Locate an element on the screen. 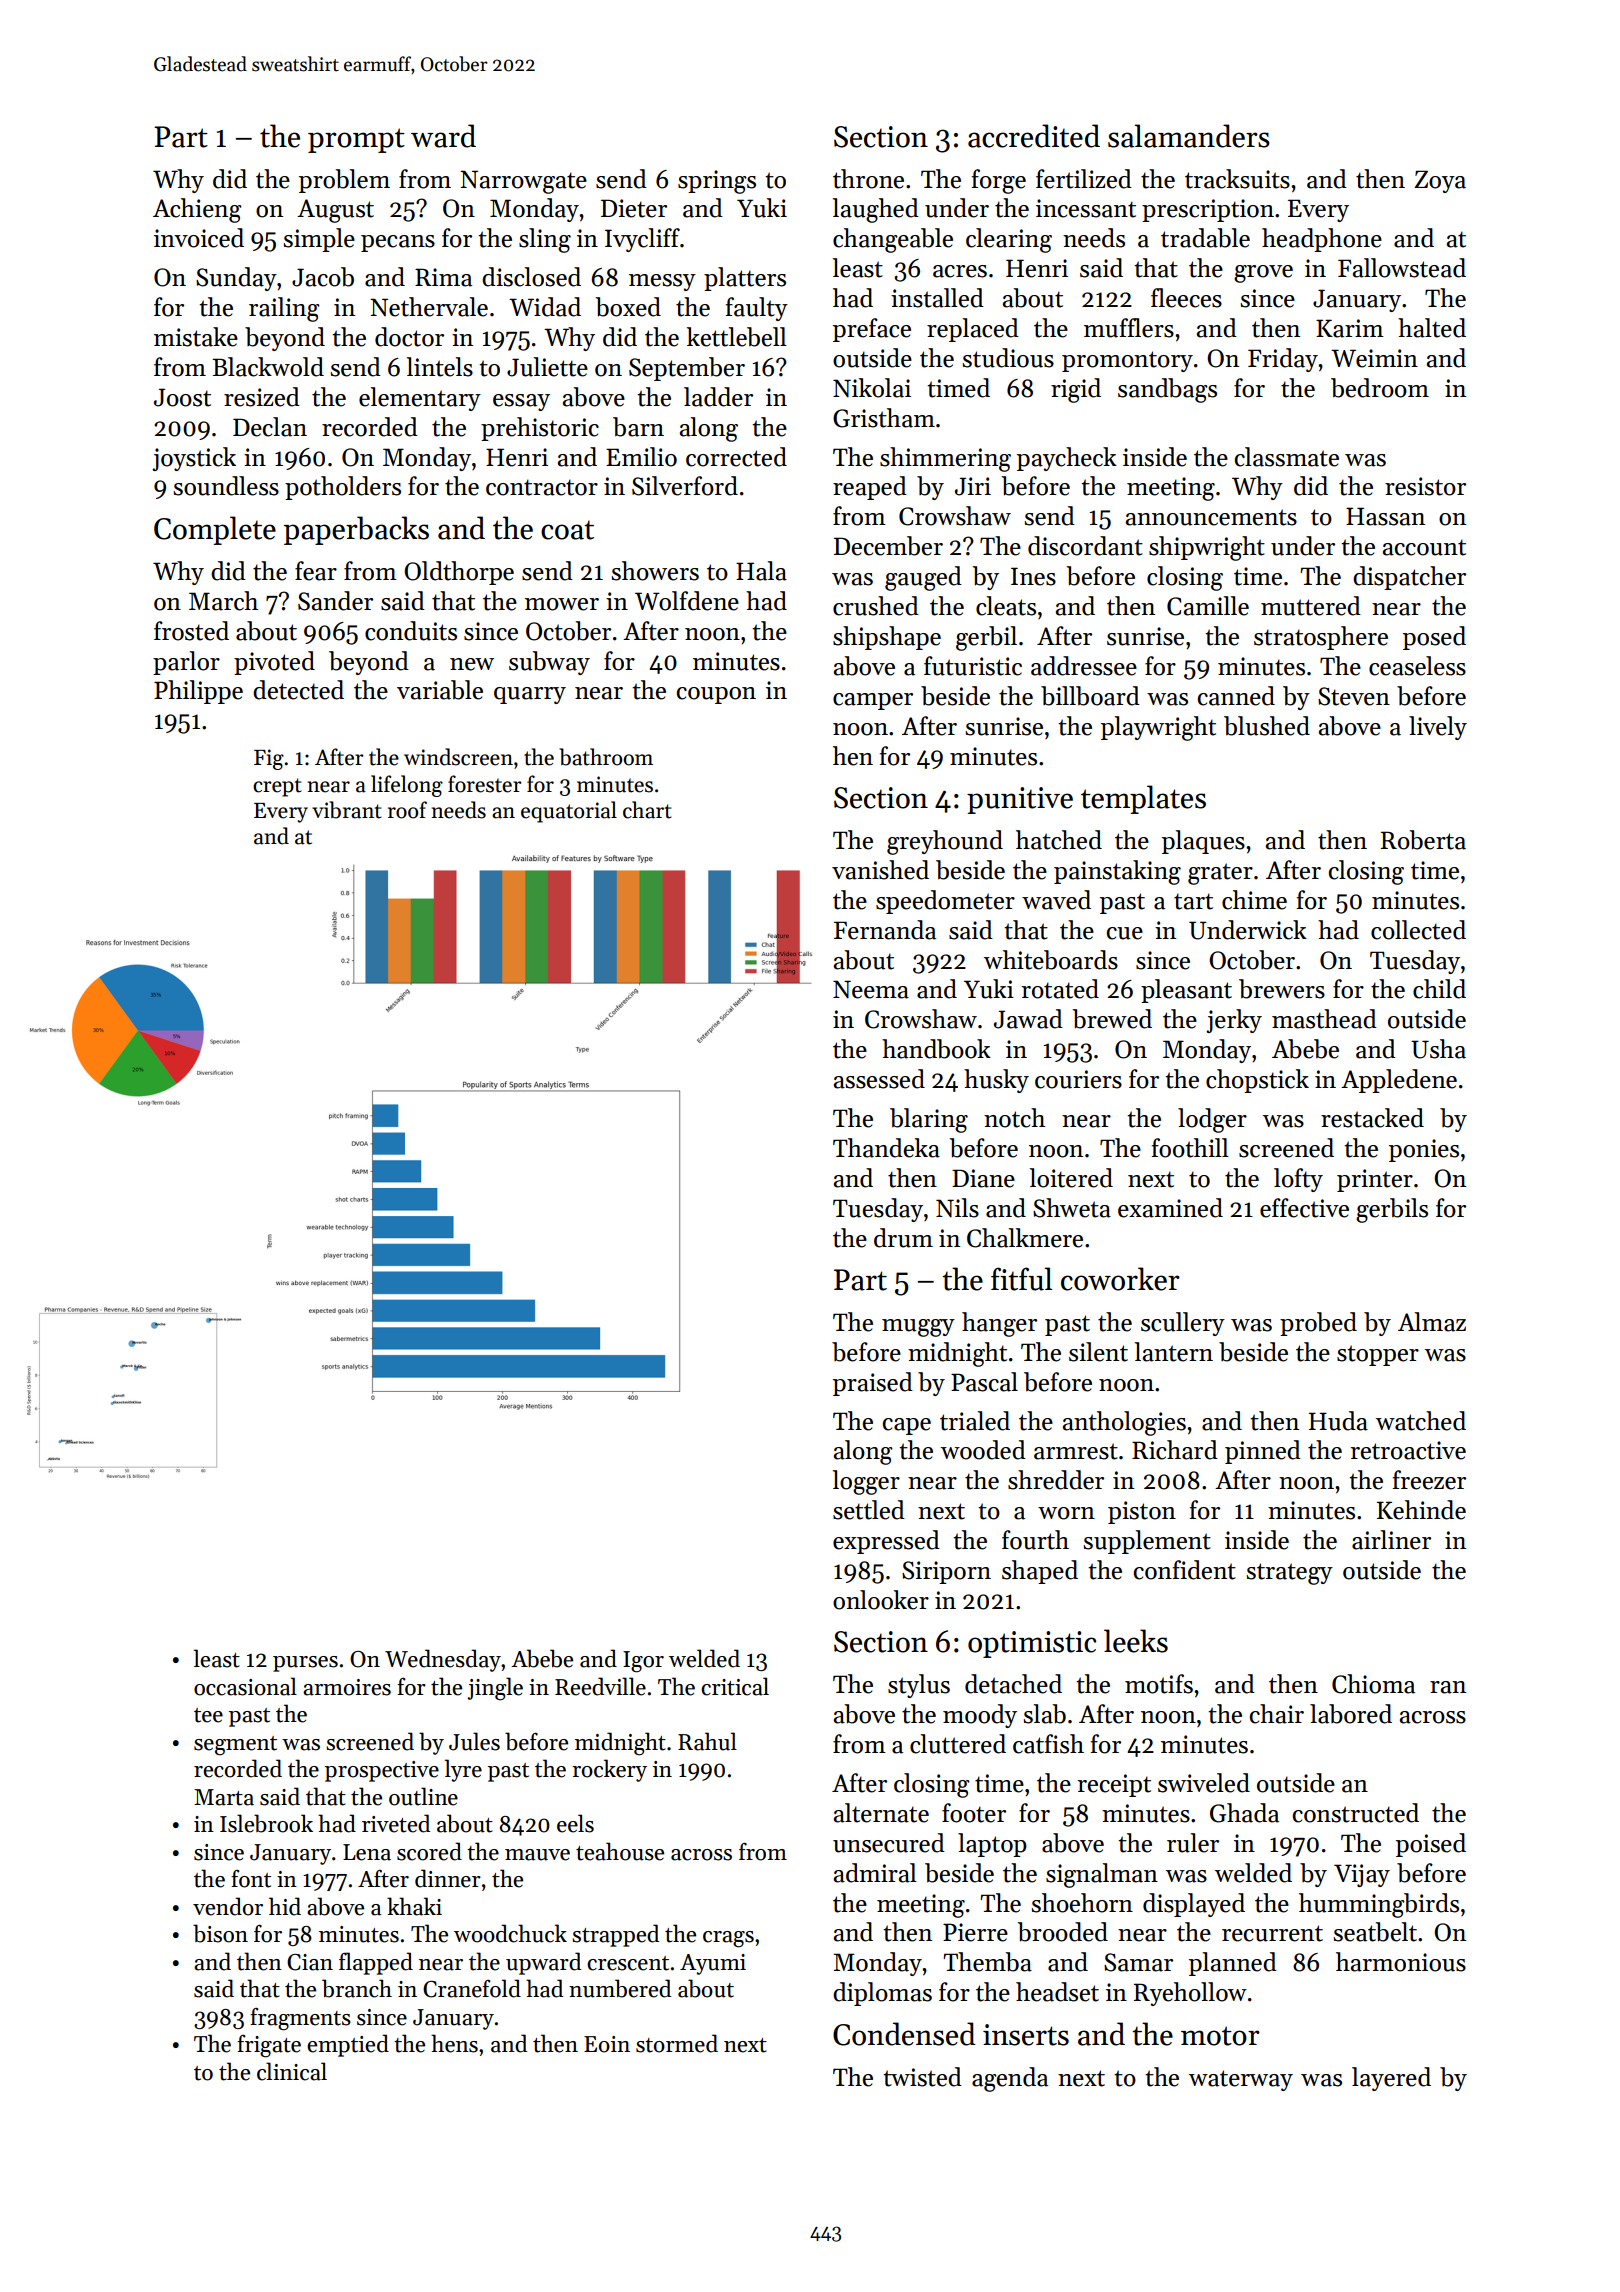 Image resolution: width=1620 pixels, height=2292 pixels. logger is located at coordinates (866, 1482).
